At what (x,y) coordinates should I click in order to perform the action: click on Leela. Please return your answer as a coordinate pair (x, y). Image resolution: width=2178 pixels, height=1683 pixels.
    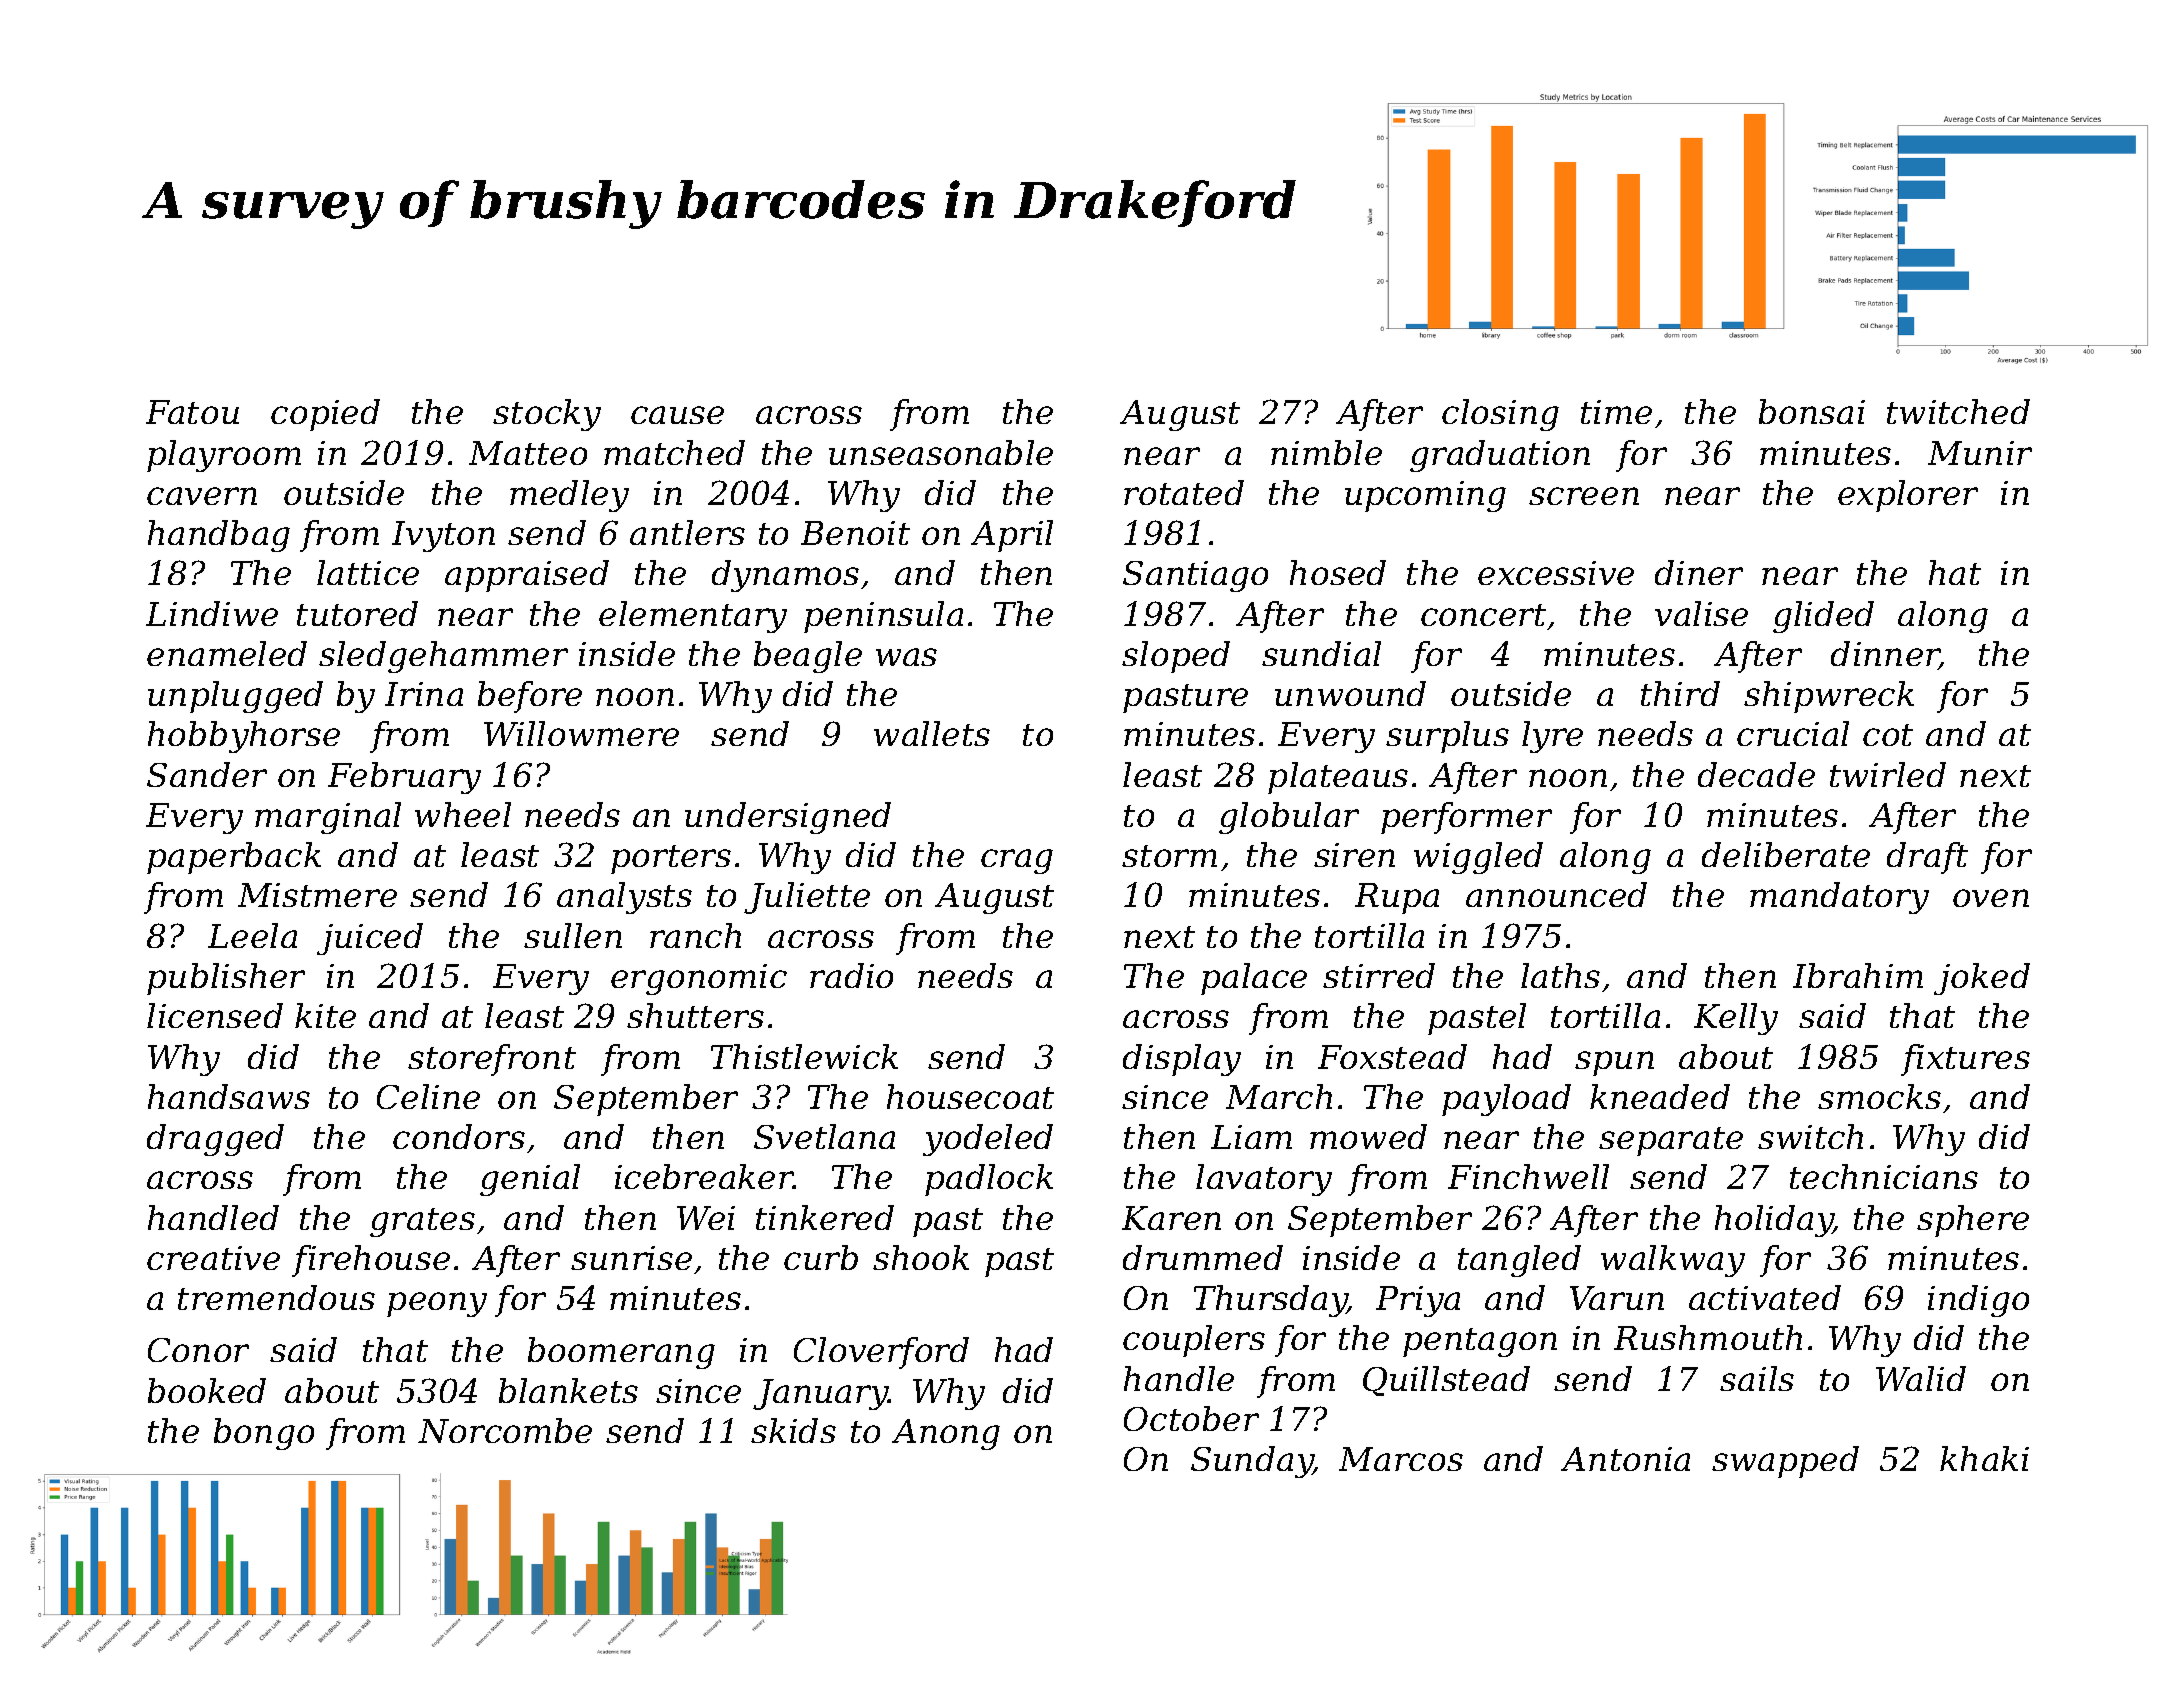
    Looking at the image, I should click on (252, 935).
